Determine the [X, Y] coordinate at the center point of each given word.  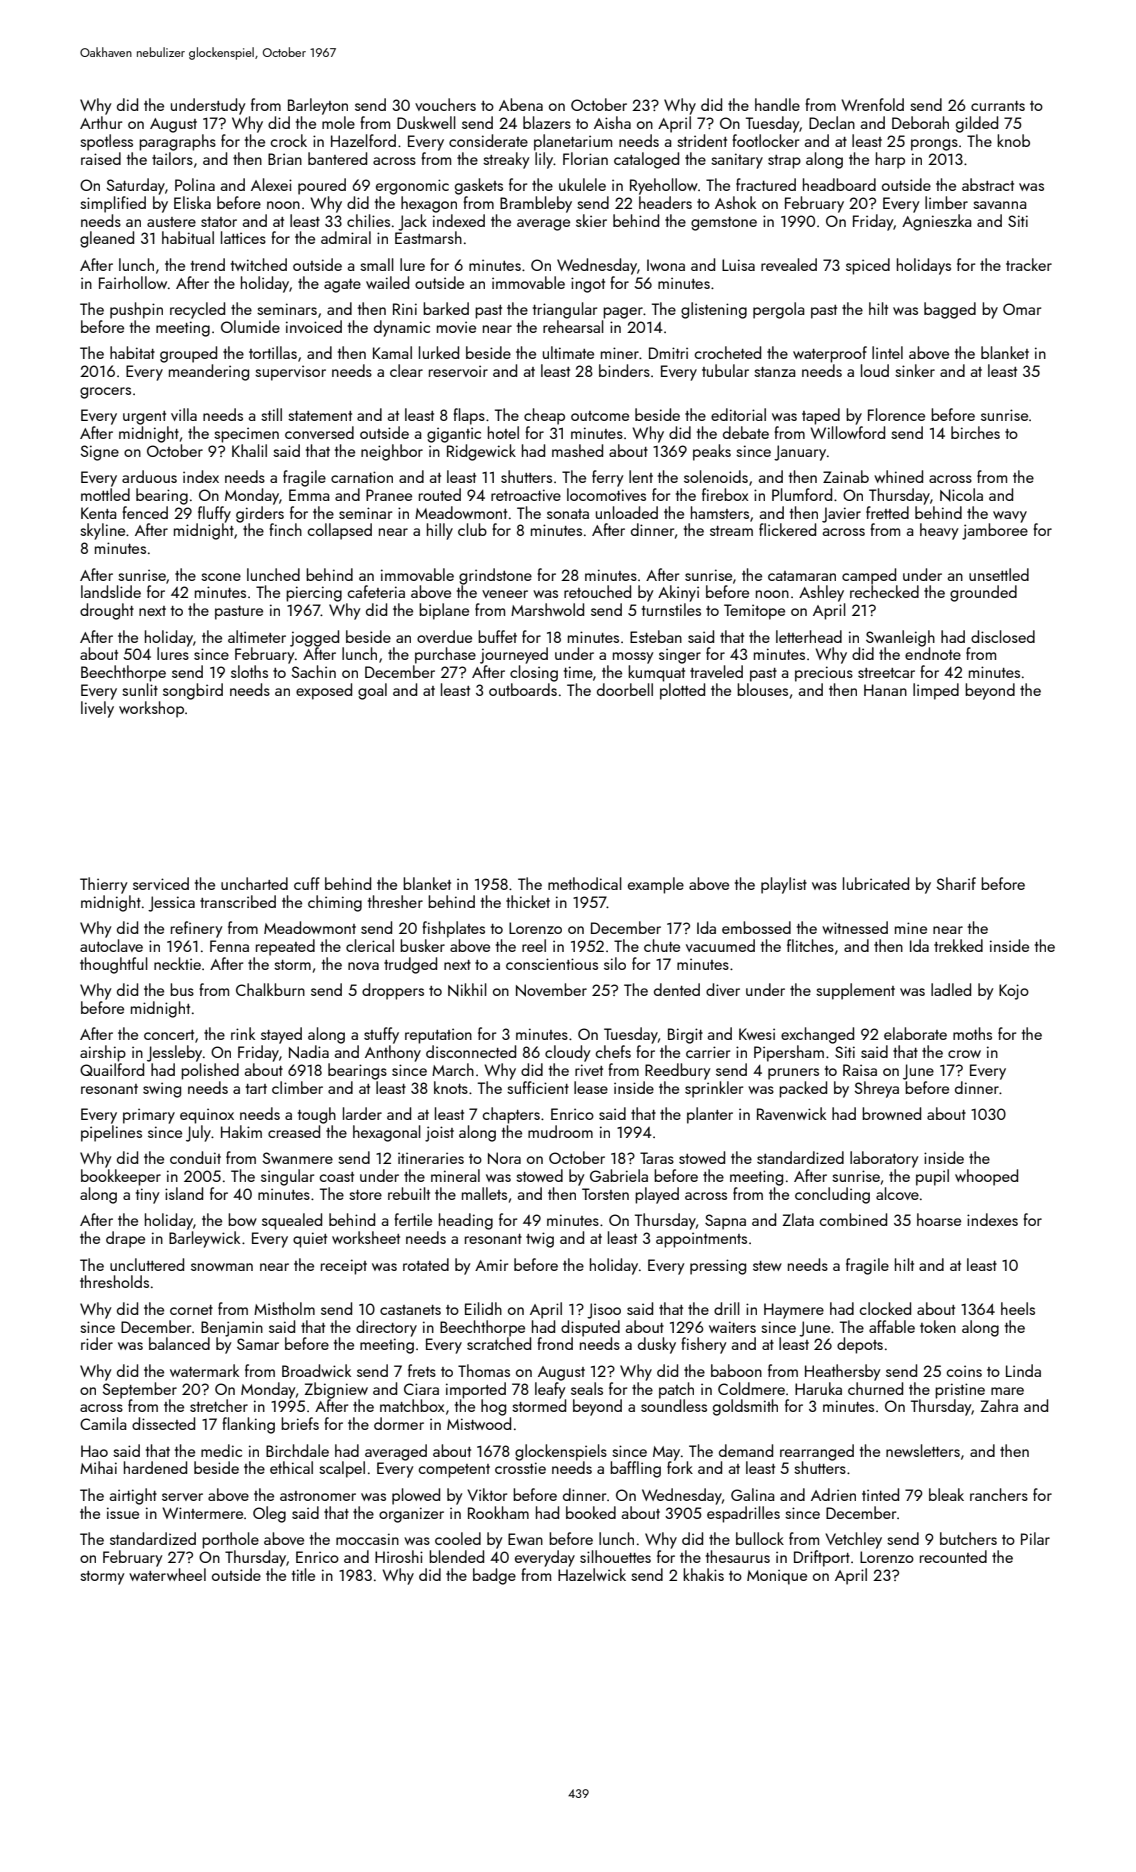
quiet [310, 1240]
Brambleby [536, 204]
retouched [597, 591]
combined [853, 1219]
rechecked [884, 591]
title [303, 1574]
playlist [784, 885]
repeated [285, 947]
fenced [145, 512]
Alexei [271, 184]
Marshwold [547, 609]
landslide [111, 591]
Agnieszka [937, 222]
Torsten [605, 1194]
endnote [933, 653]
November [551, 990]
